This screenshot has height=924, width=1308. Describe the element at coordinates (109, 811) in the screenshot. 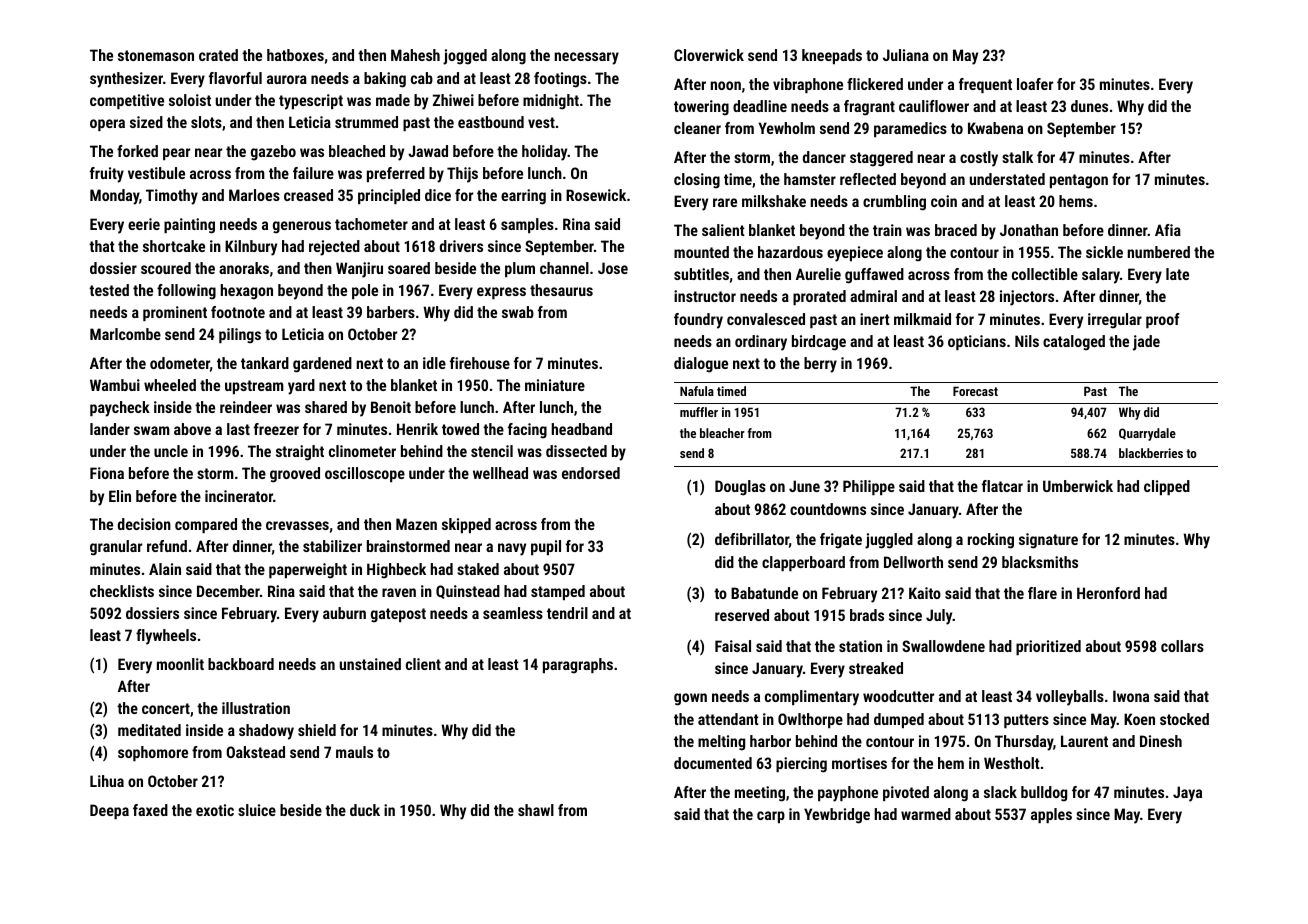

I see `Deepa` at that location.
